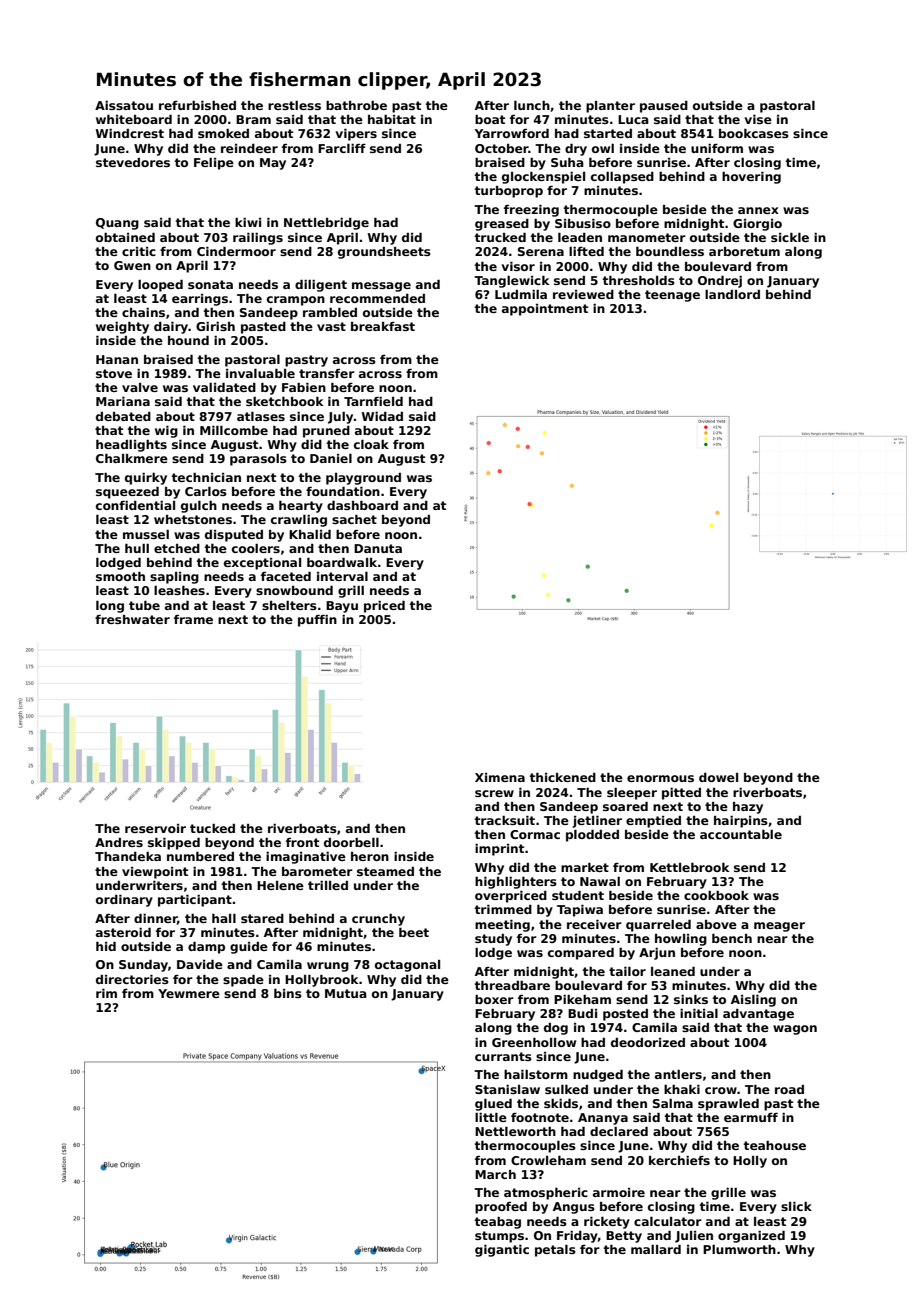 This page has width=924, height=1308. What do you see at coordinates (532, 105) in the page?
I see `lunch` at bounding box center [532, 105].
